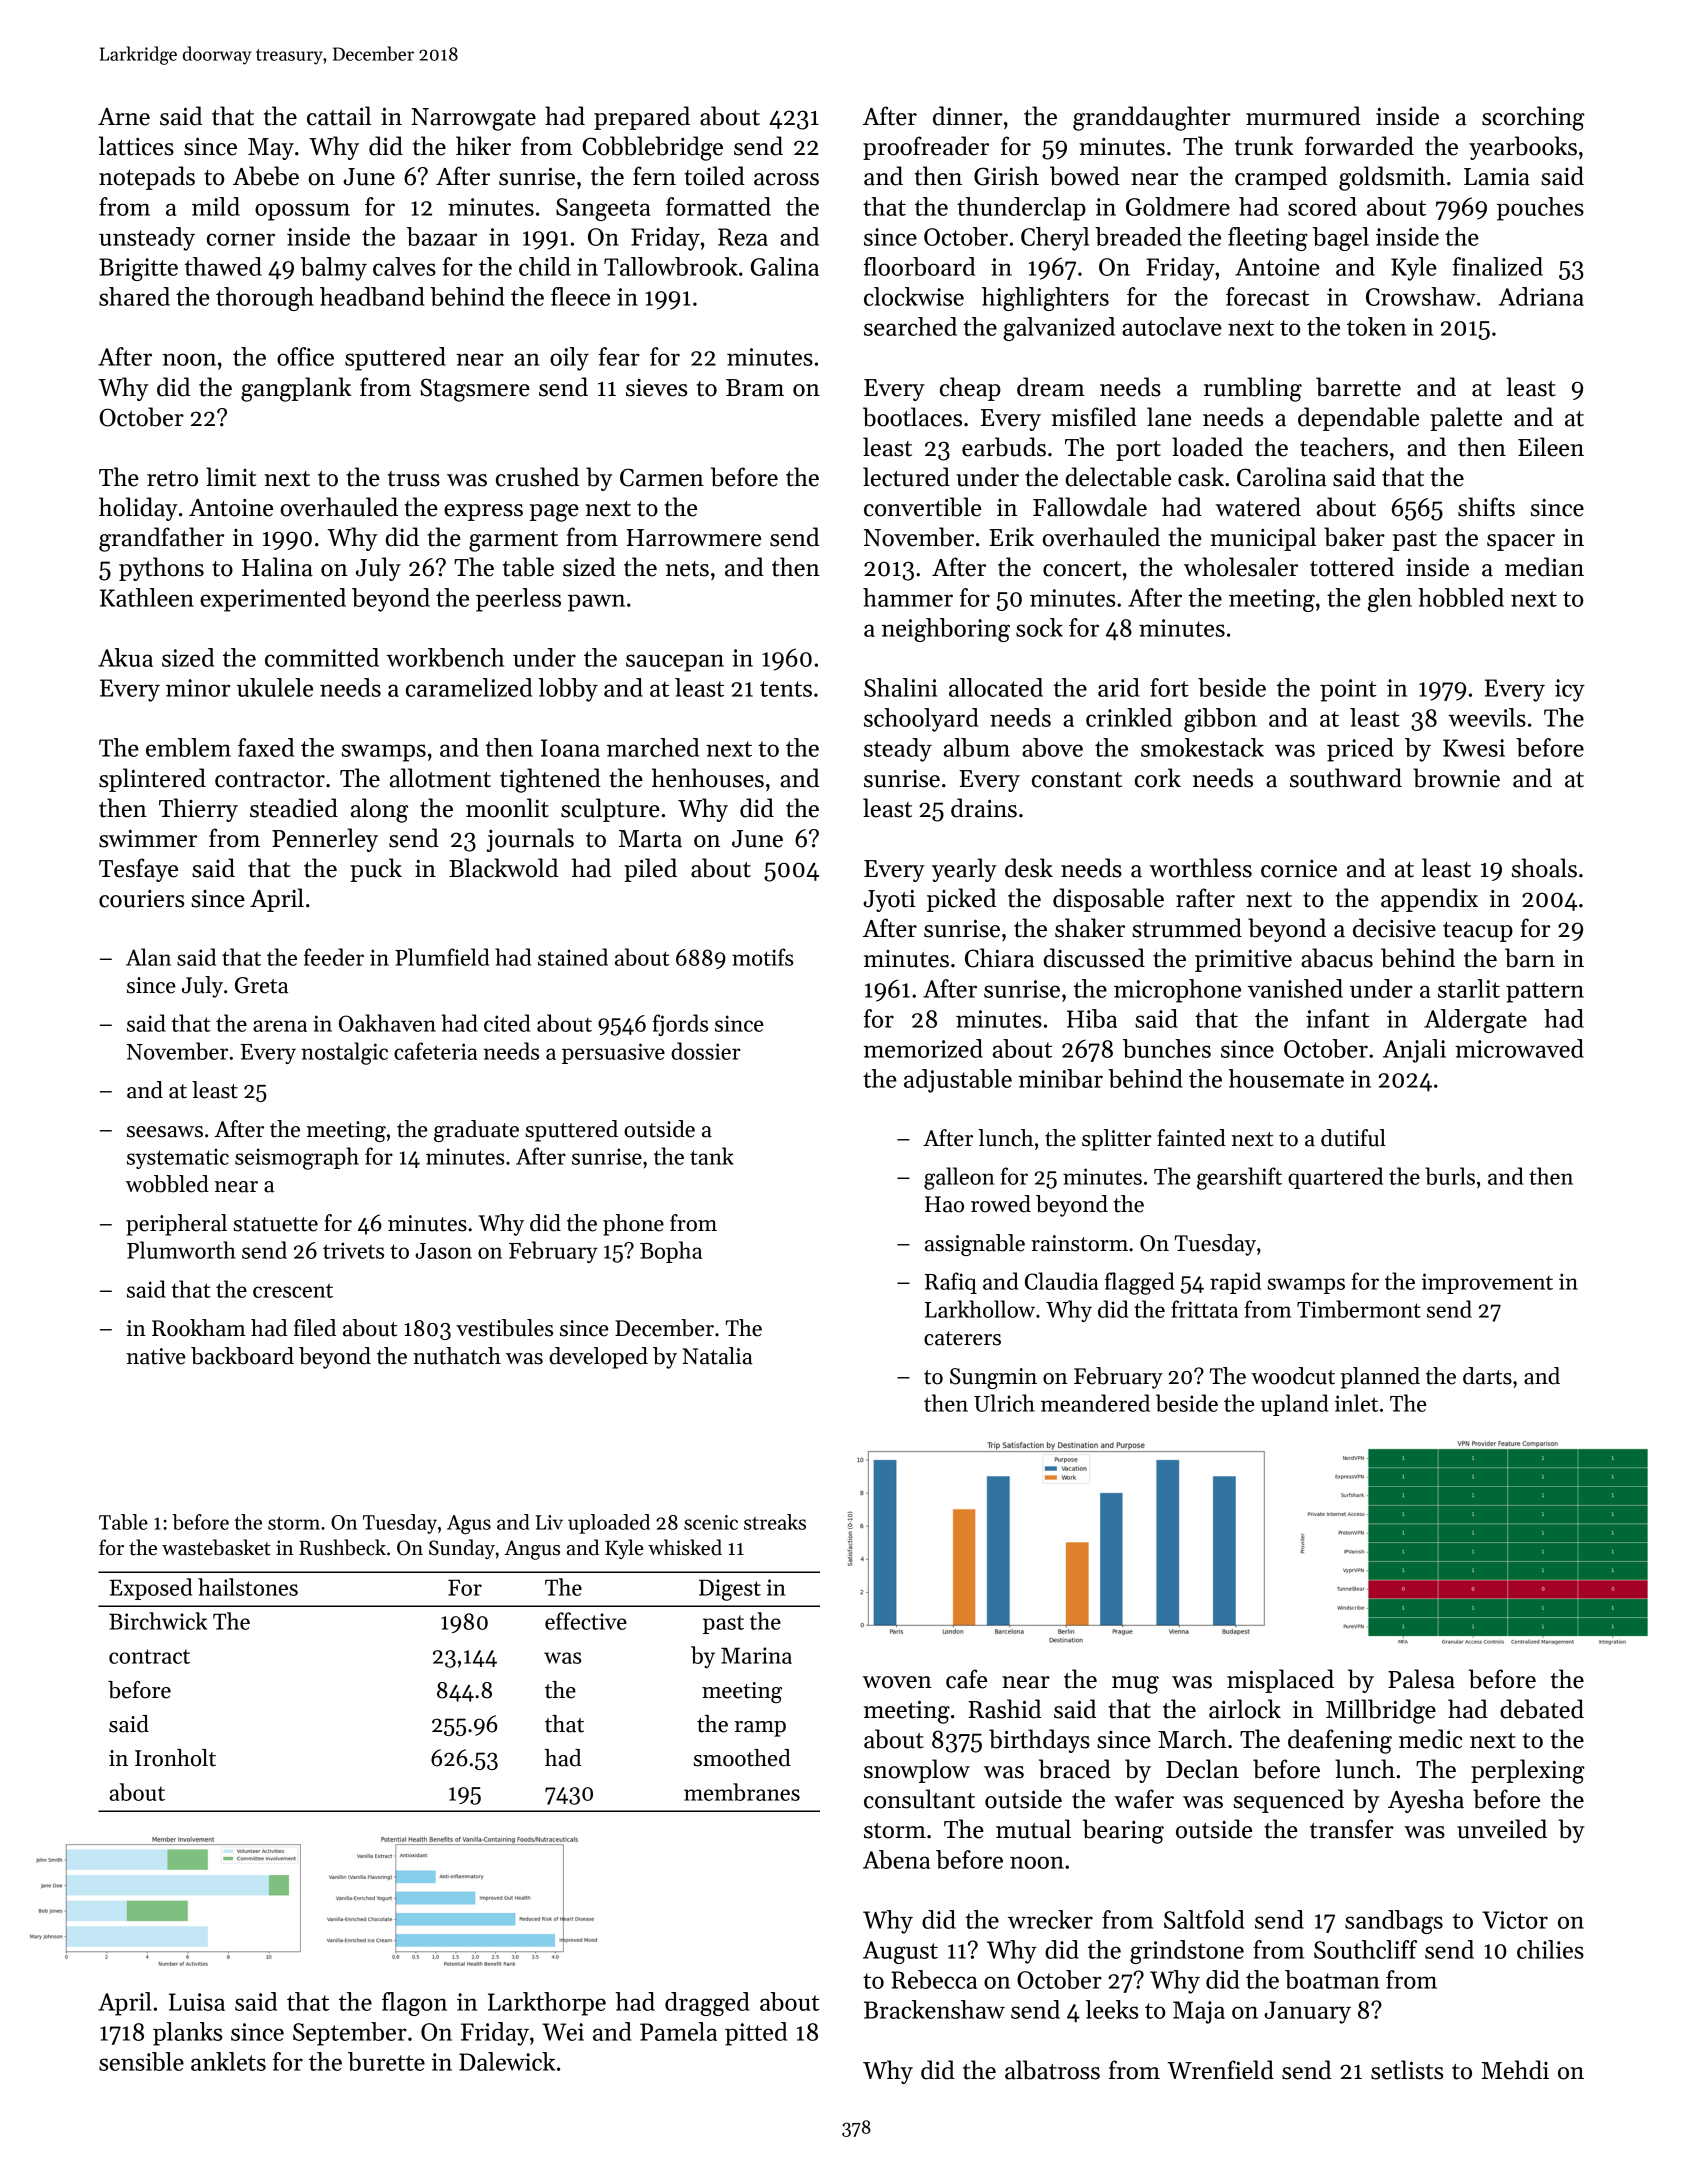 This page has height=2178, width=1683. Describe the element at coordinates (1570, 690) in the page. I see `icy` at that location.
